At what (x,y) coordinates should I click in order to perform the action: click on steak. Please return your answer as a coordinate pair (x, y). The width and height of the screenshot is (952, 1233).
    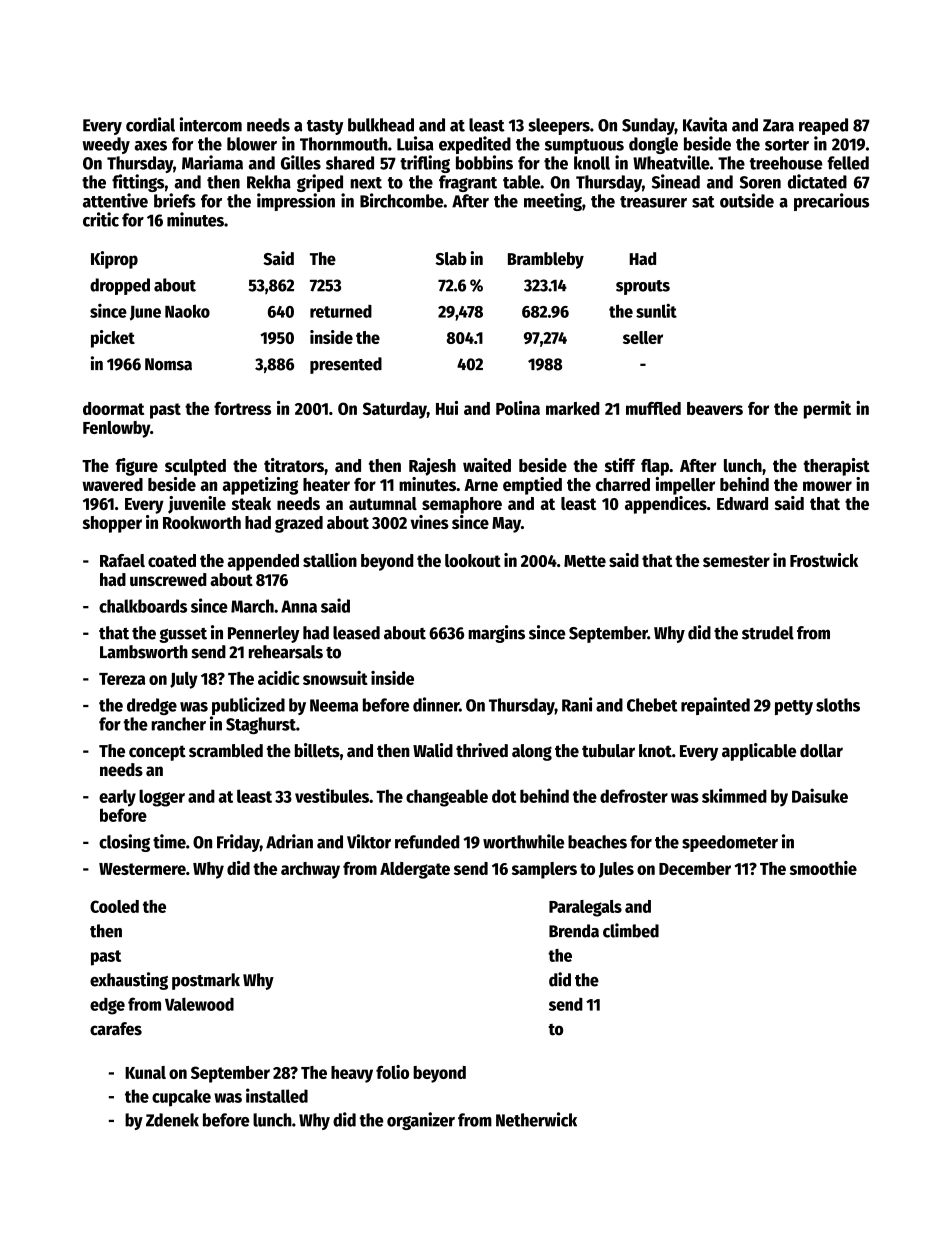
    Looking at the image, I should click on (251, 503).
